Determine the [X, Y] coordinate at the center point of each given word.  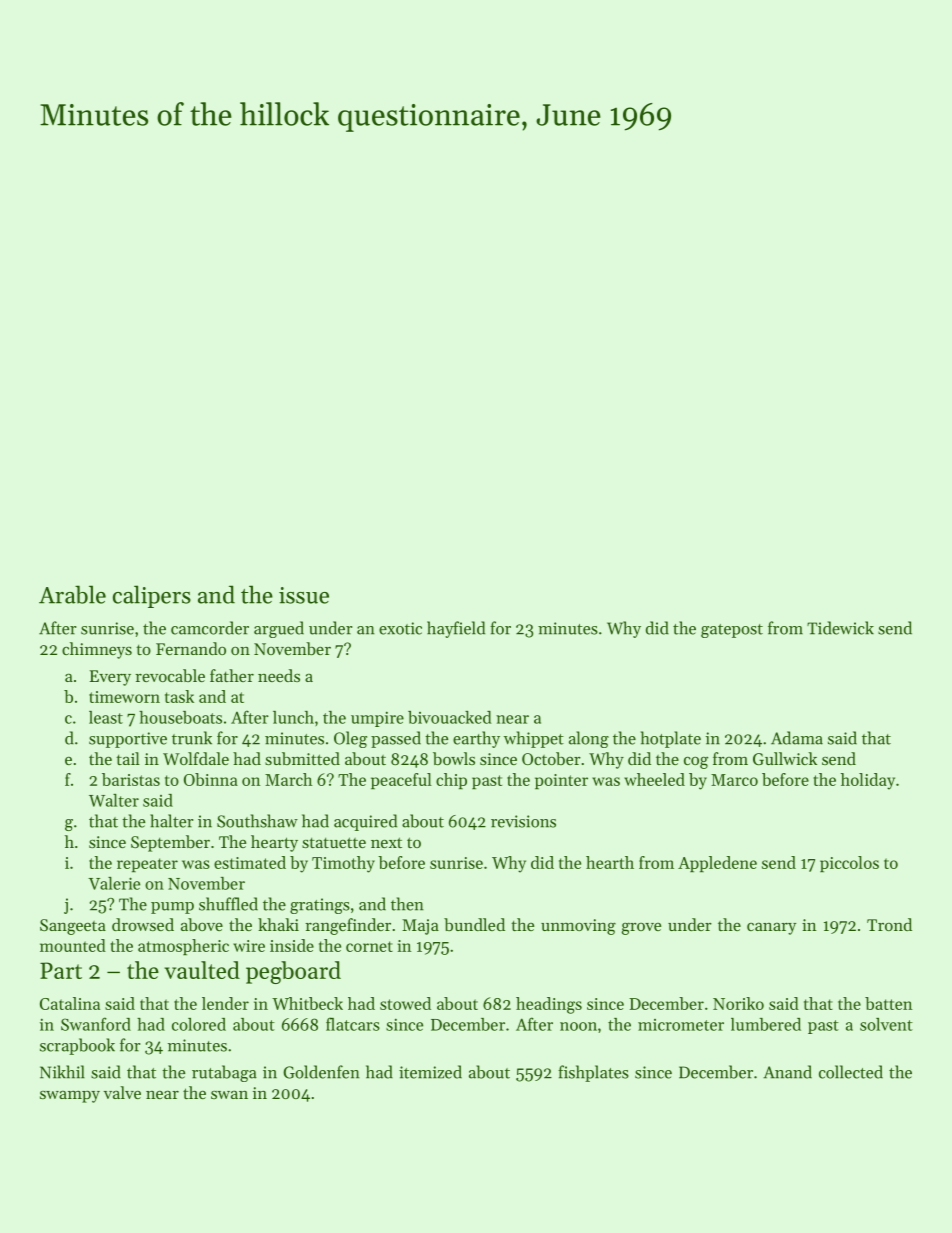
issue [304, 595]
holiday [868, 781]
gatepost [732, 631]
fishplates [593, 1073]
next [386, 842]
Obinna [211, 779]
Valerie [114, 883]
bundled [474, 924]
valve [122, 1092]
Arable [72, 594]
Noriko [738, 1003]
